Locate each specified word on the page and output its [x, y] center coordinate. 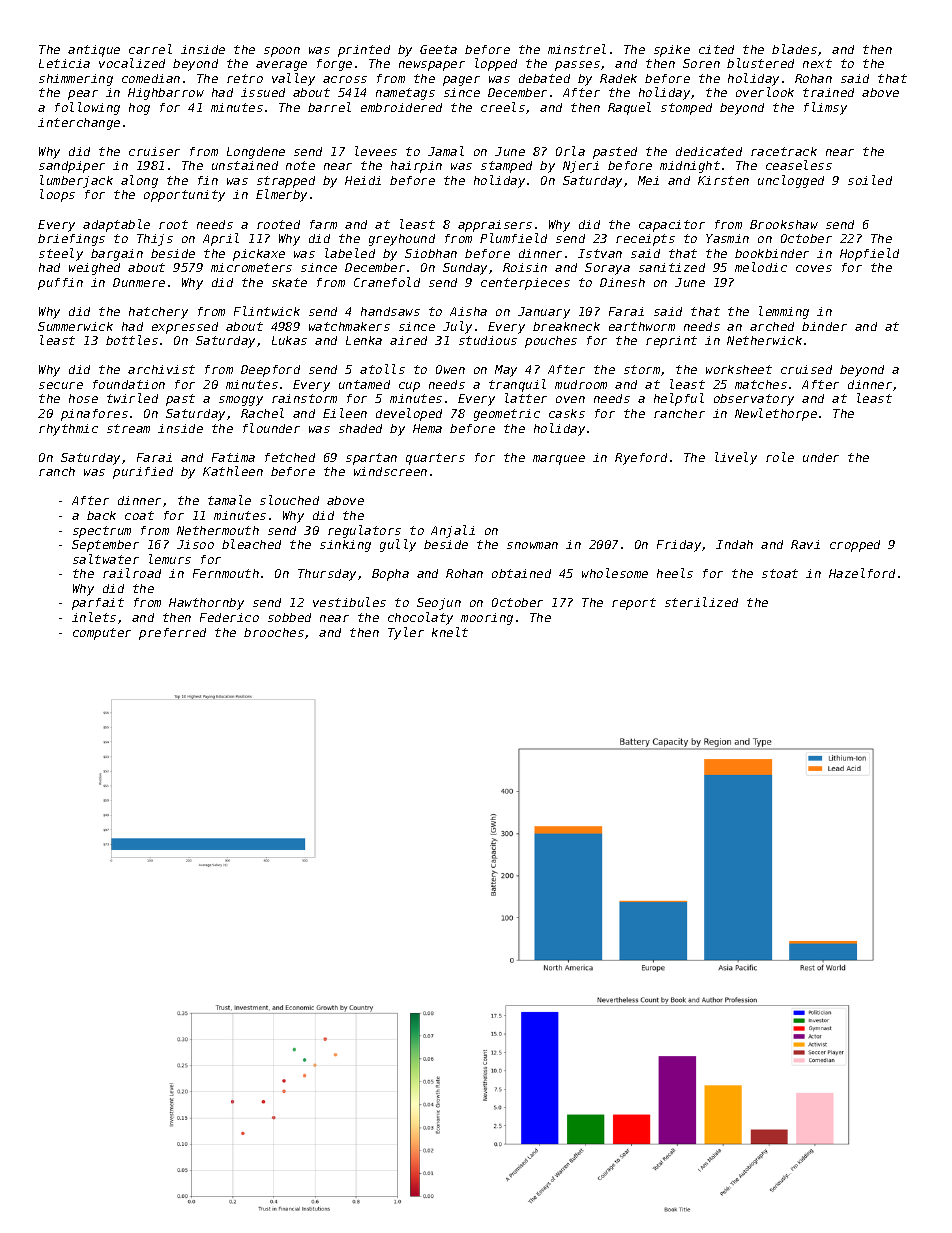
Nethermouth [218, 530]
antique [94, 51]
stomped [686, 109]
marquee [559, 460]
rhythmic [68, 430]
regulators [364, 531]
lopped [496, 64]
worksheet [739, 369]
